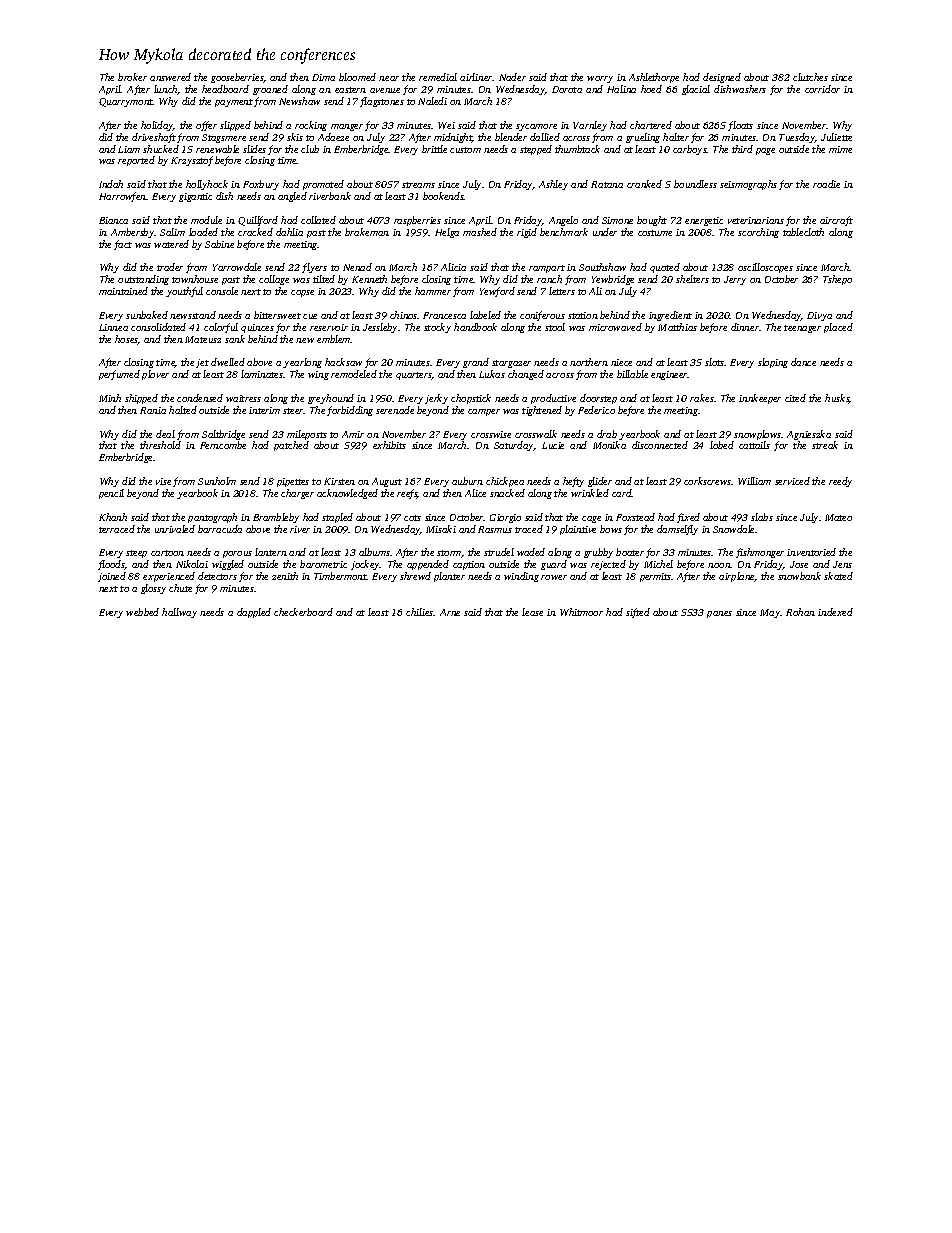 The height and width of the screenshot is (1233, 952). I want to click on stepped, so click(536, 150).
